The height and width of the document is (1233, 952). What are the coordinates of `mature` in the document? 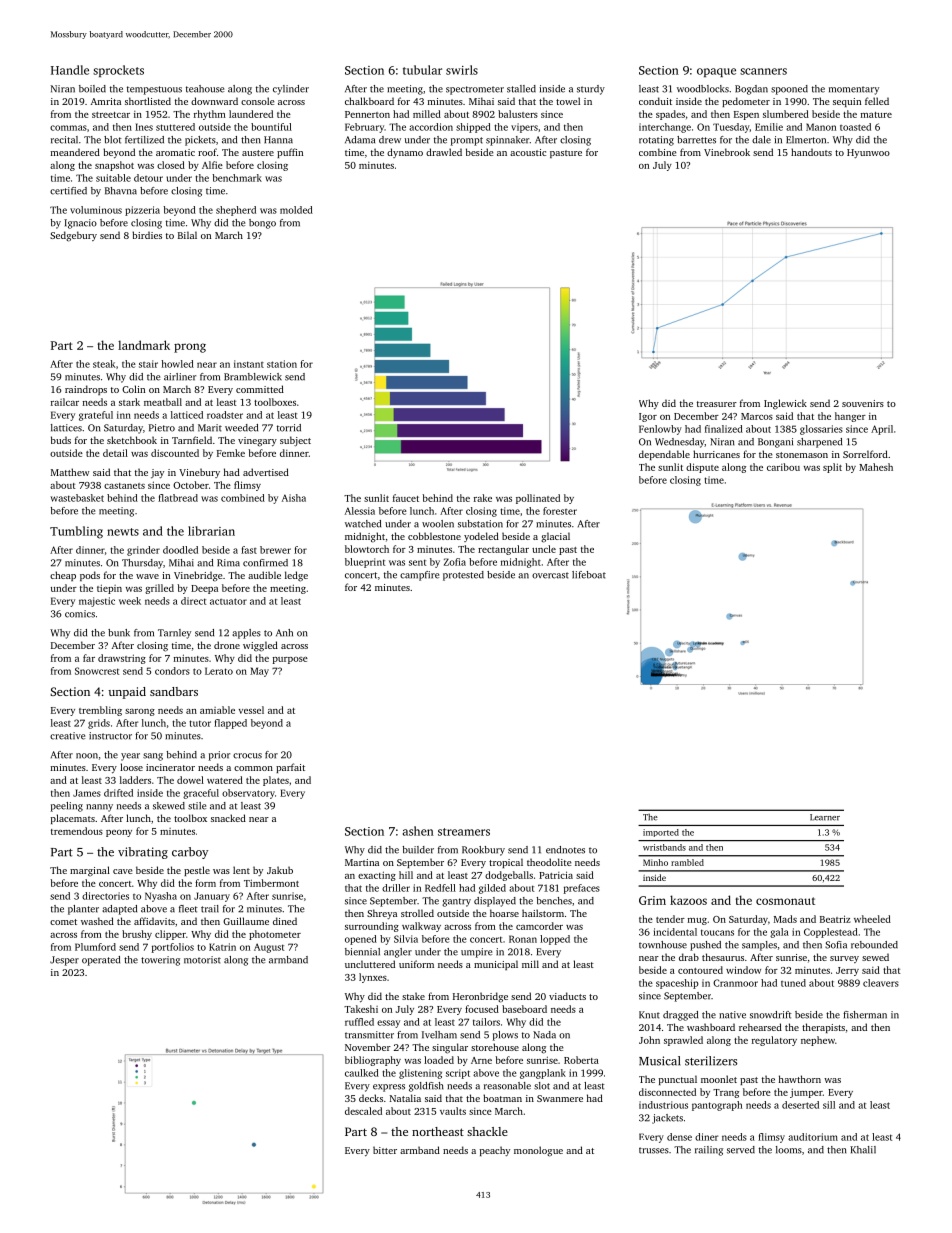 It's located at (876, 115).
